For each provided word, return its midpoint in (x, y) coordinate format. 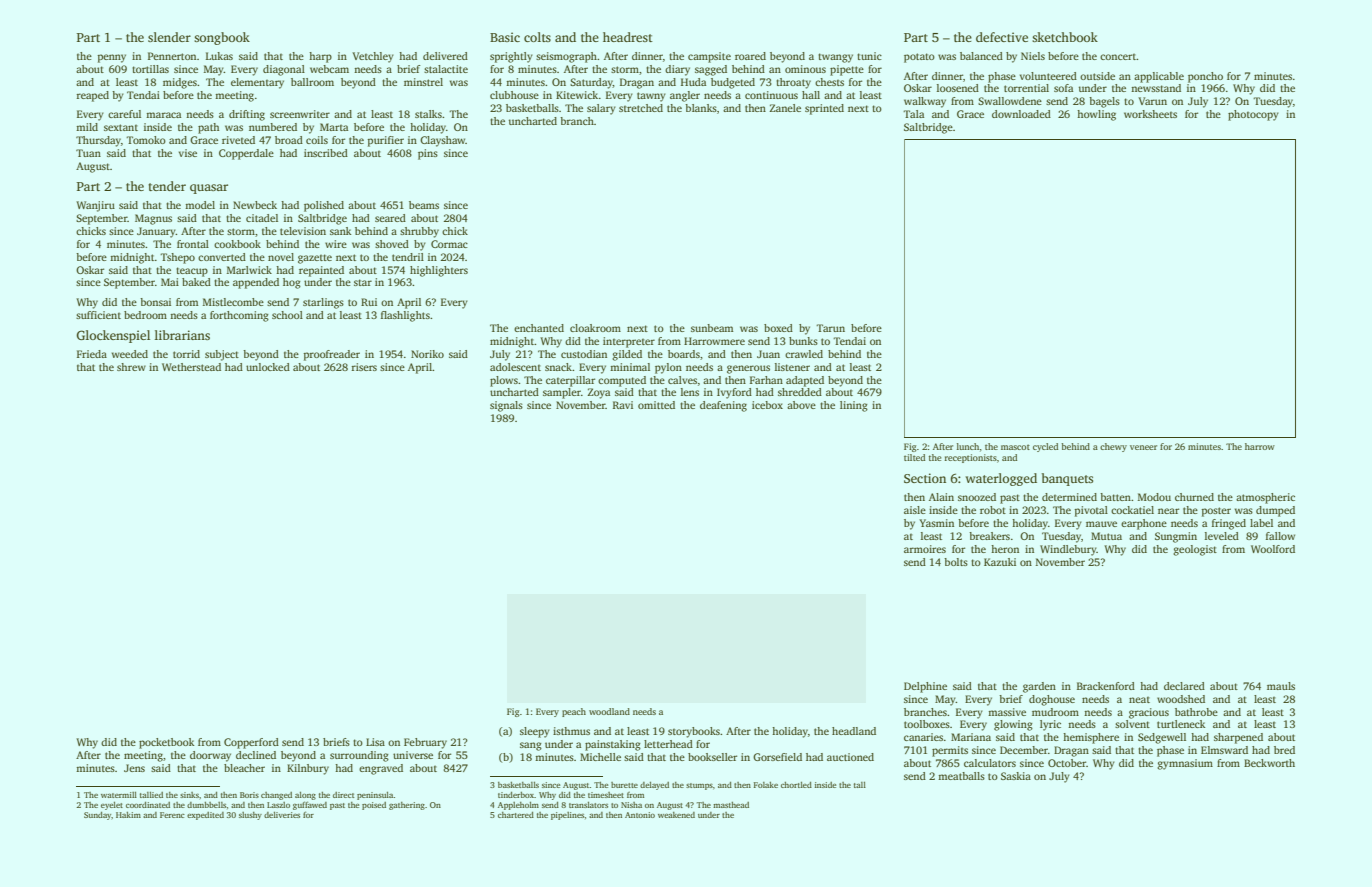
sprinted (824, 109)
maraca (163, 115)
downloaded (1021, 114)
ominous (805, 69)
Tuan (88, 153)
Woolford (1273, 549)
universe (413, 755)
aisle (915, 510)
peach (574, 712)
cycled (1045, 447)
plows (504, 381)
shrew (131, 367)
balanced (981, 56)
